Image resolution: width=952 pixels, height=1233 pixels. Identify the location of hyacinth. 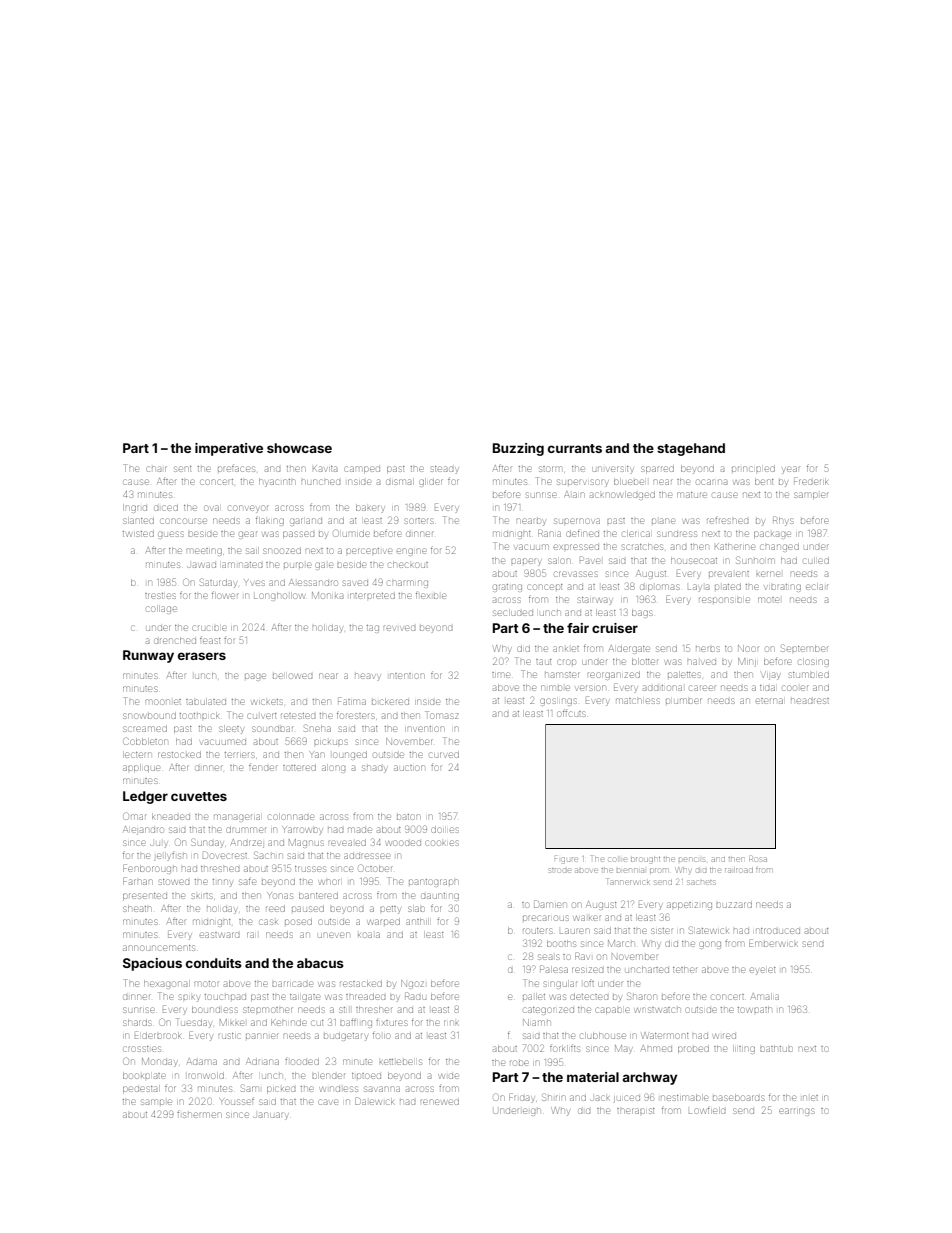
(277, 483).
